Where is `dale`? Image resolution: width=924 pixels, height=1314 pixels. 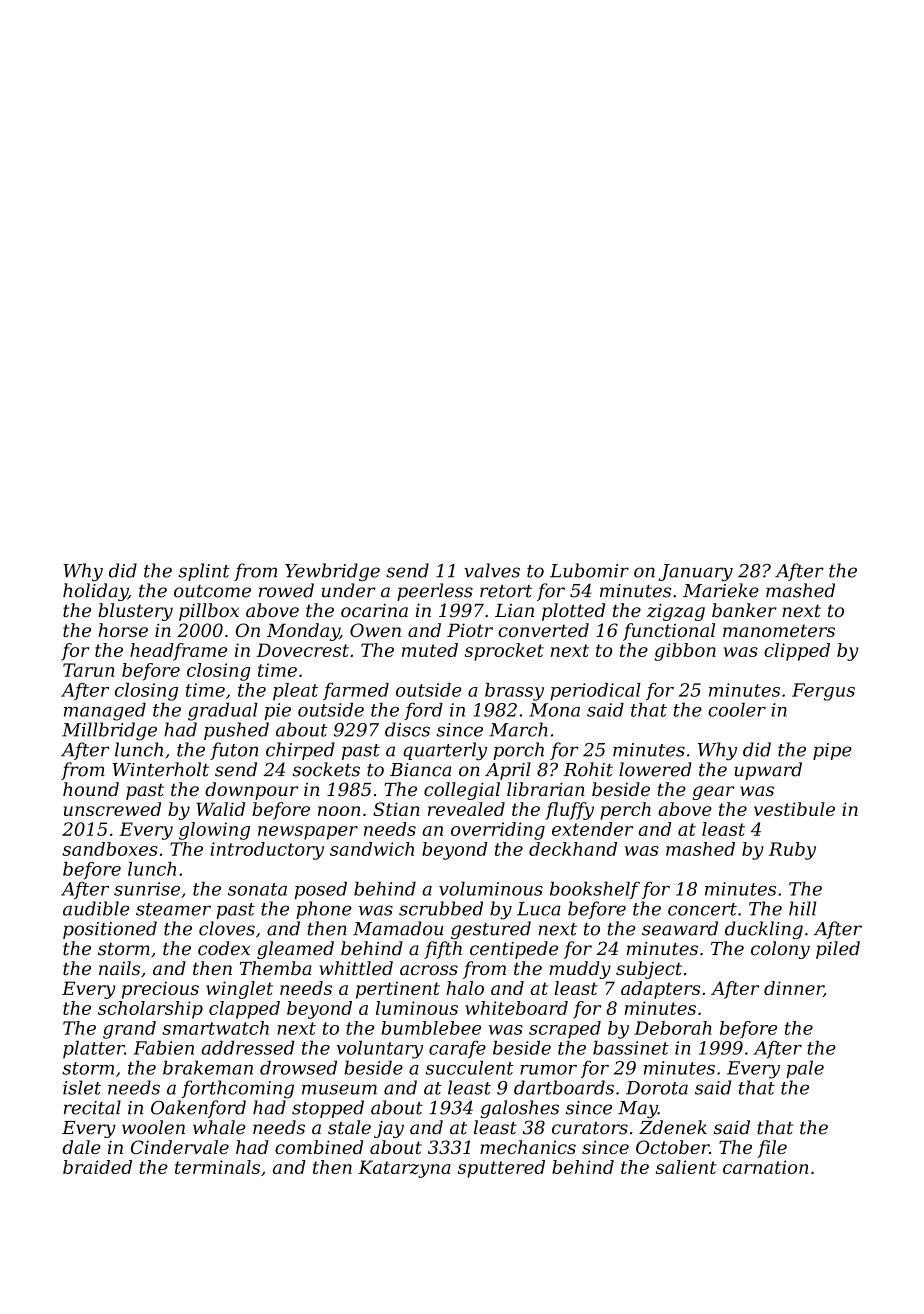
dale is located at coordinates (82, 1147).
